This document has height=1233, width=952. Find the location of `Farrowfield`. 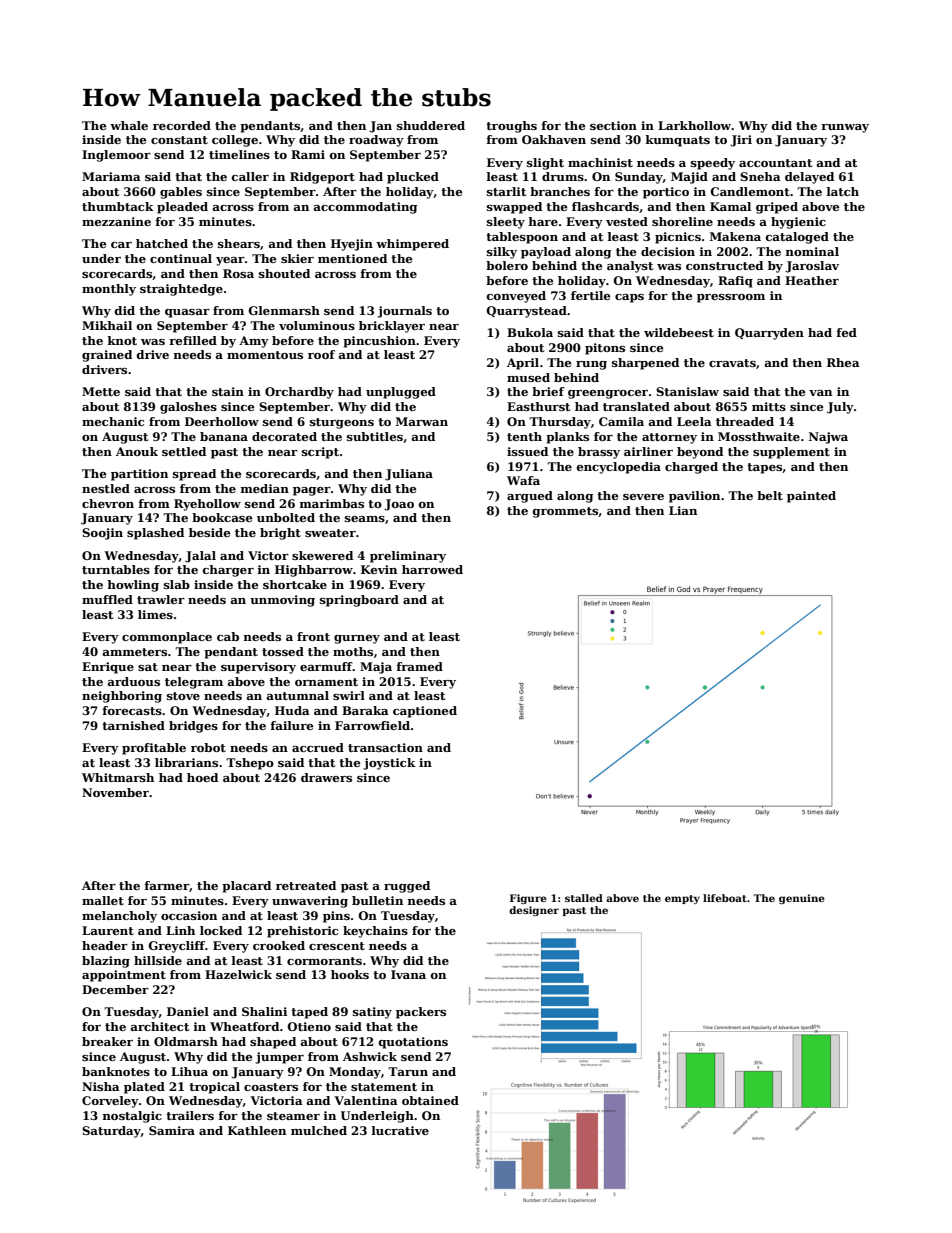

Farrowfield is located at coordinates (372, 725).
